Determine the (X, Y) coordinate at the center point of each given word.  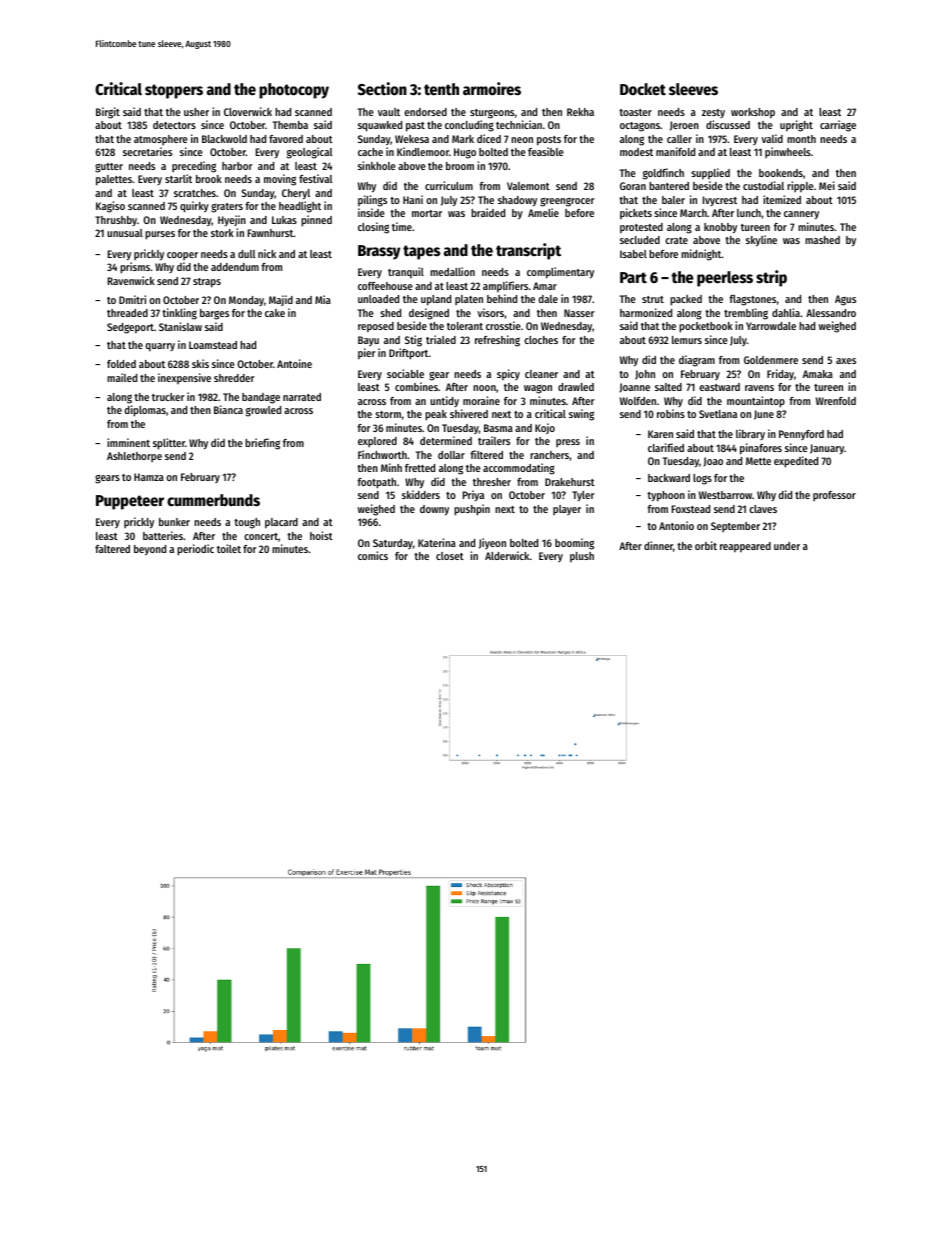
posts (549, 141)
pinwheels (788, 152)
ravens (759, 388)
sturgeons (492, 114)
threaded (127, 313)
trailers (494, 440)
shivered (469, 413)
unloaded (378, 299)
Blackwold (224, 139)
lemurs (687, 340)
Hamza (149, 477)
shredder (234, 378)
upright (796, 126)
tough (247, 523)
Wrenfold (836, 401)
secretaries (147, 151)
